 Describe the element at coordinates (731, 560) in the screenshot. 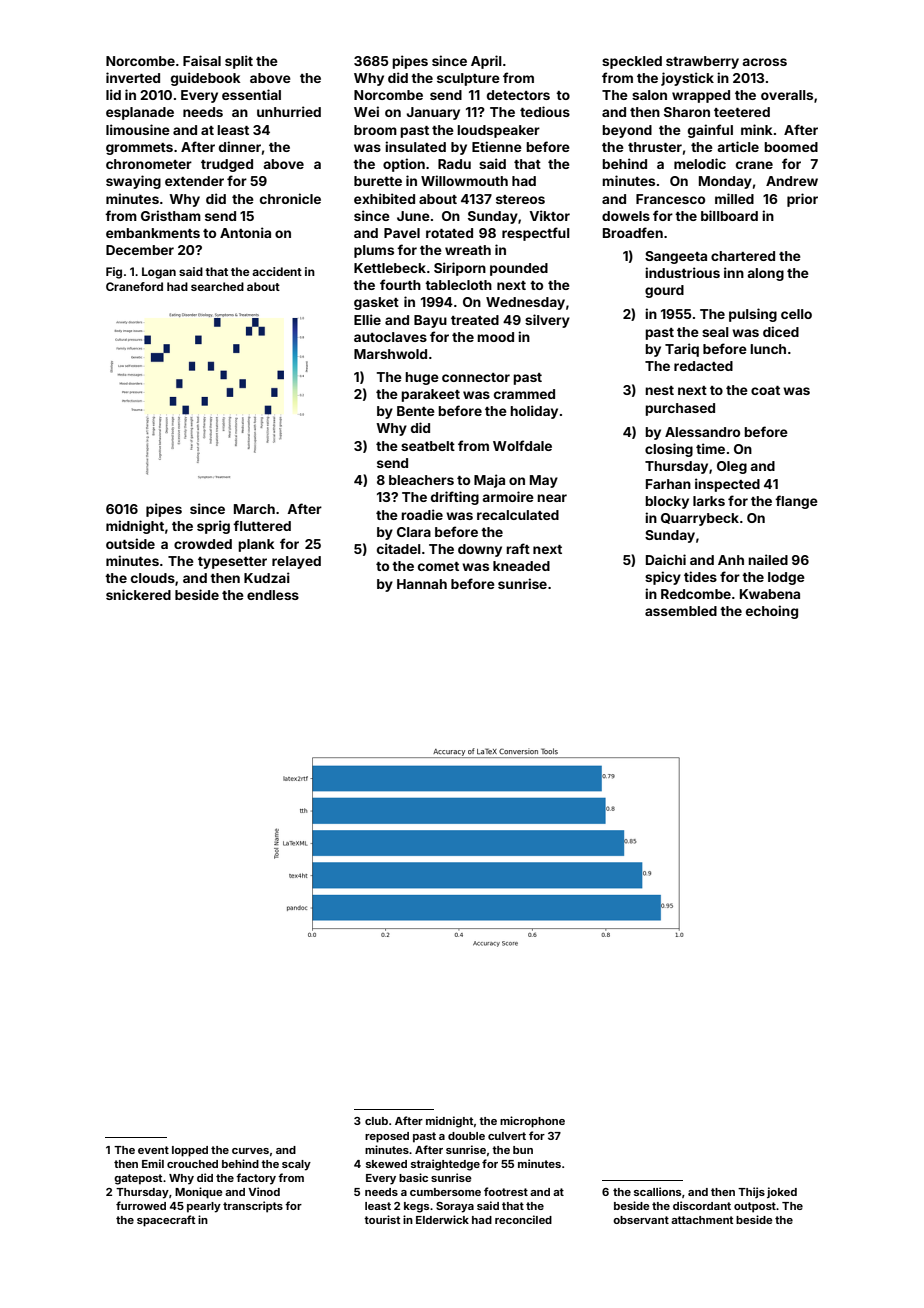

I see `Anh` at that location.
